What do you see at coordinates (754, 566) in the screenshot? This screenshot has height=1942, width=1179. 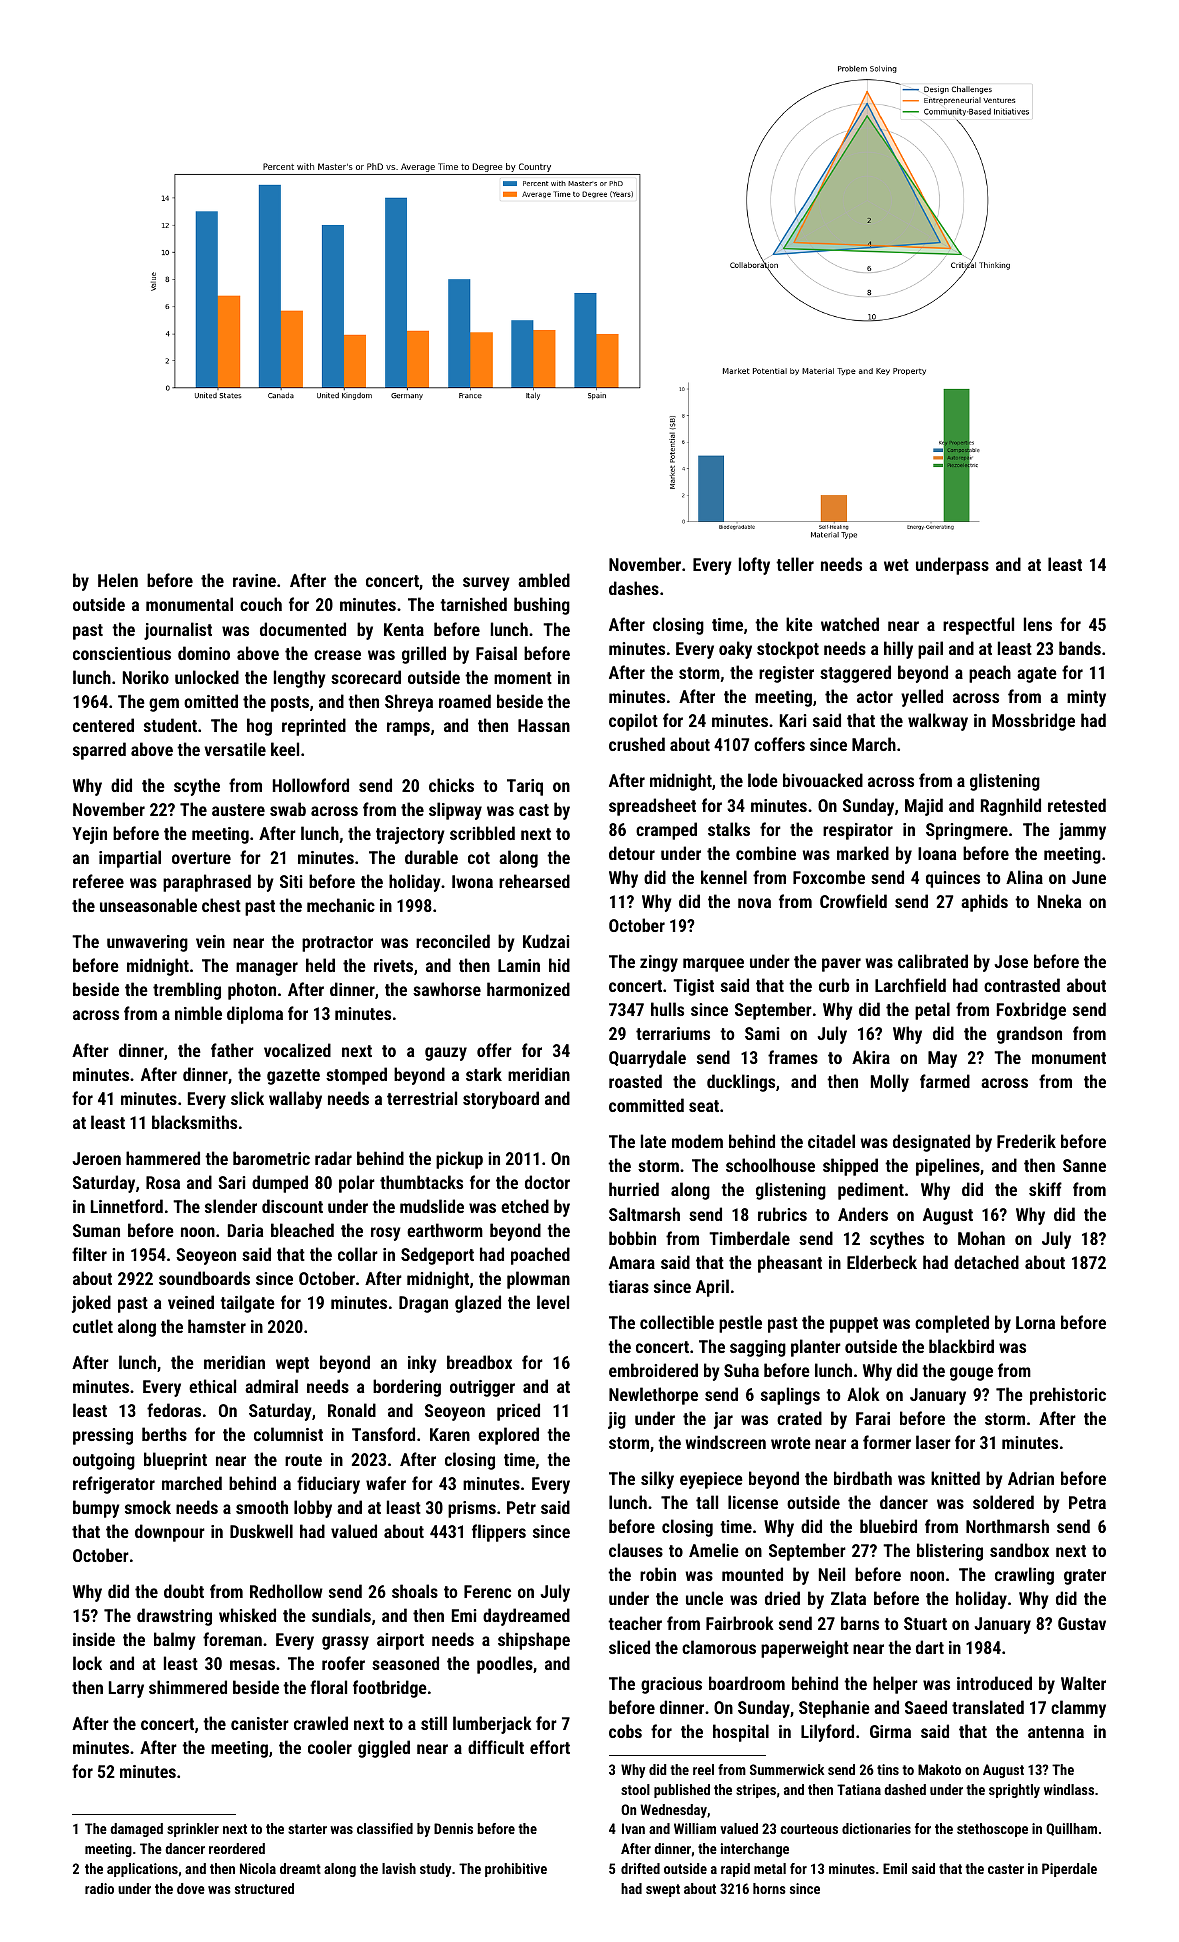 I see `lofty` at bounding box center [754, 566].
